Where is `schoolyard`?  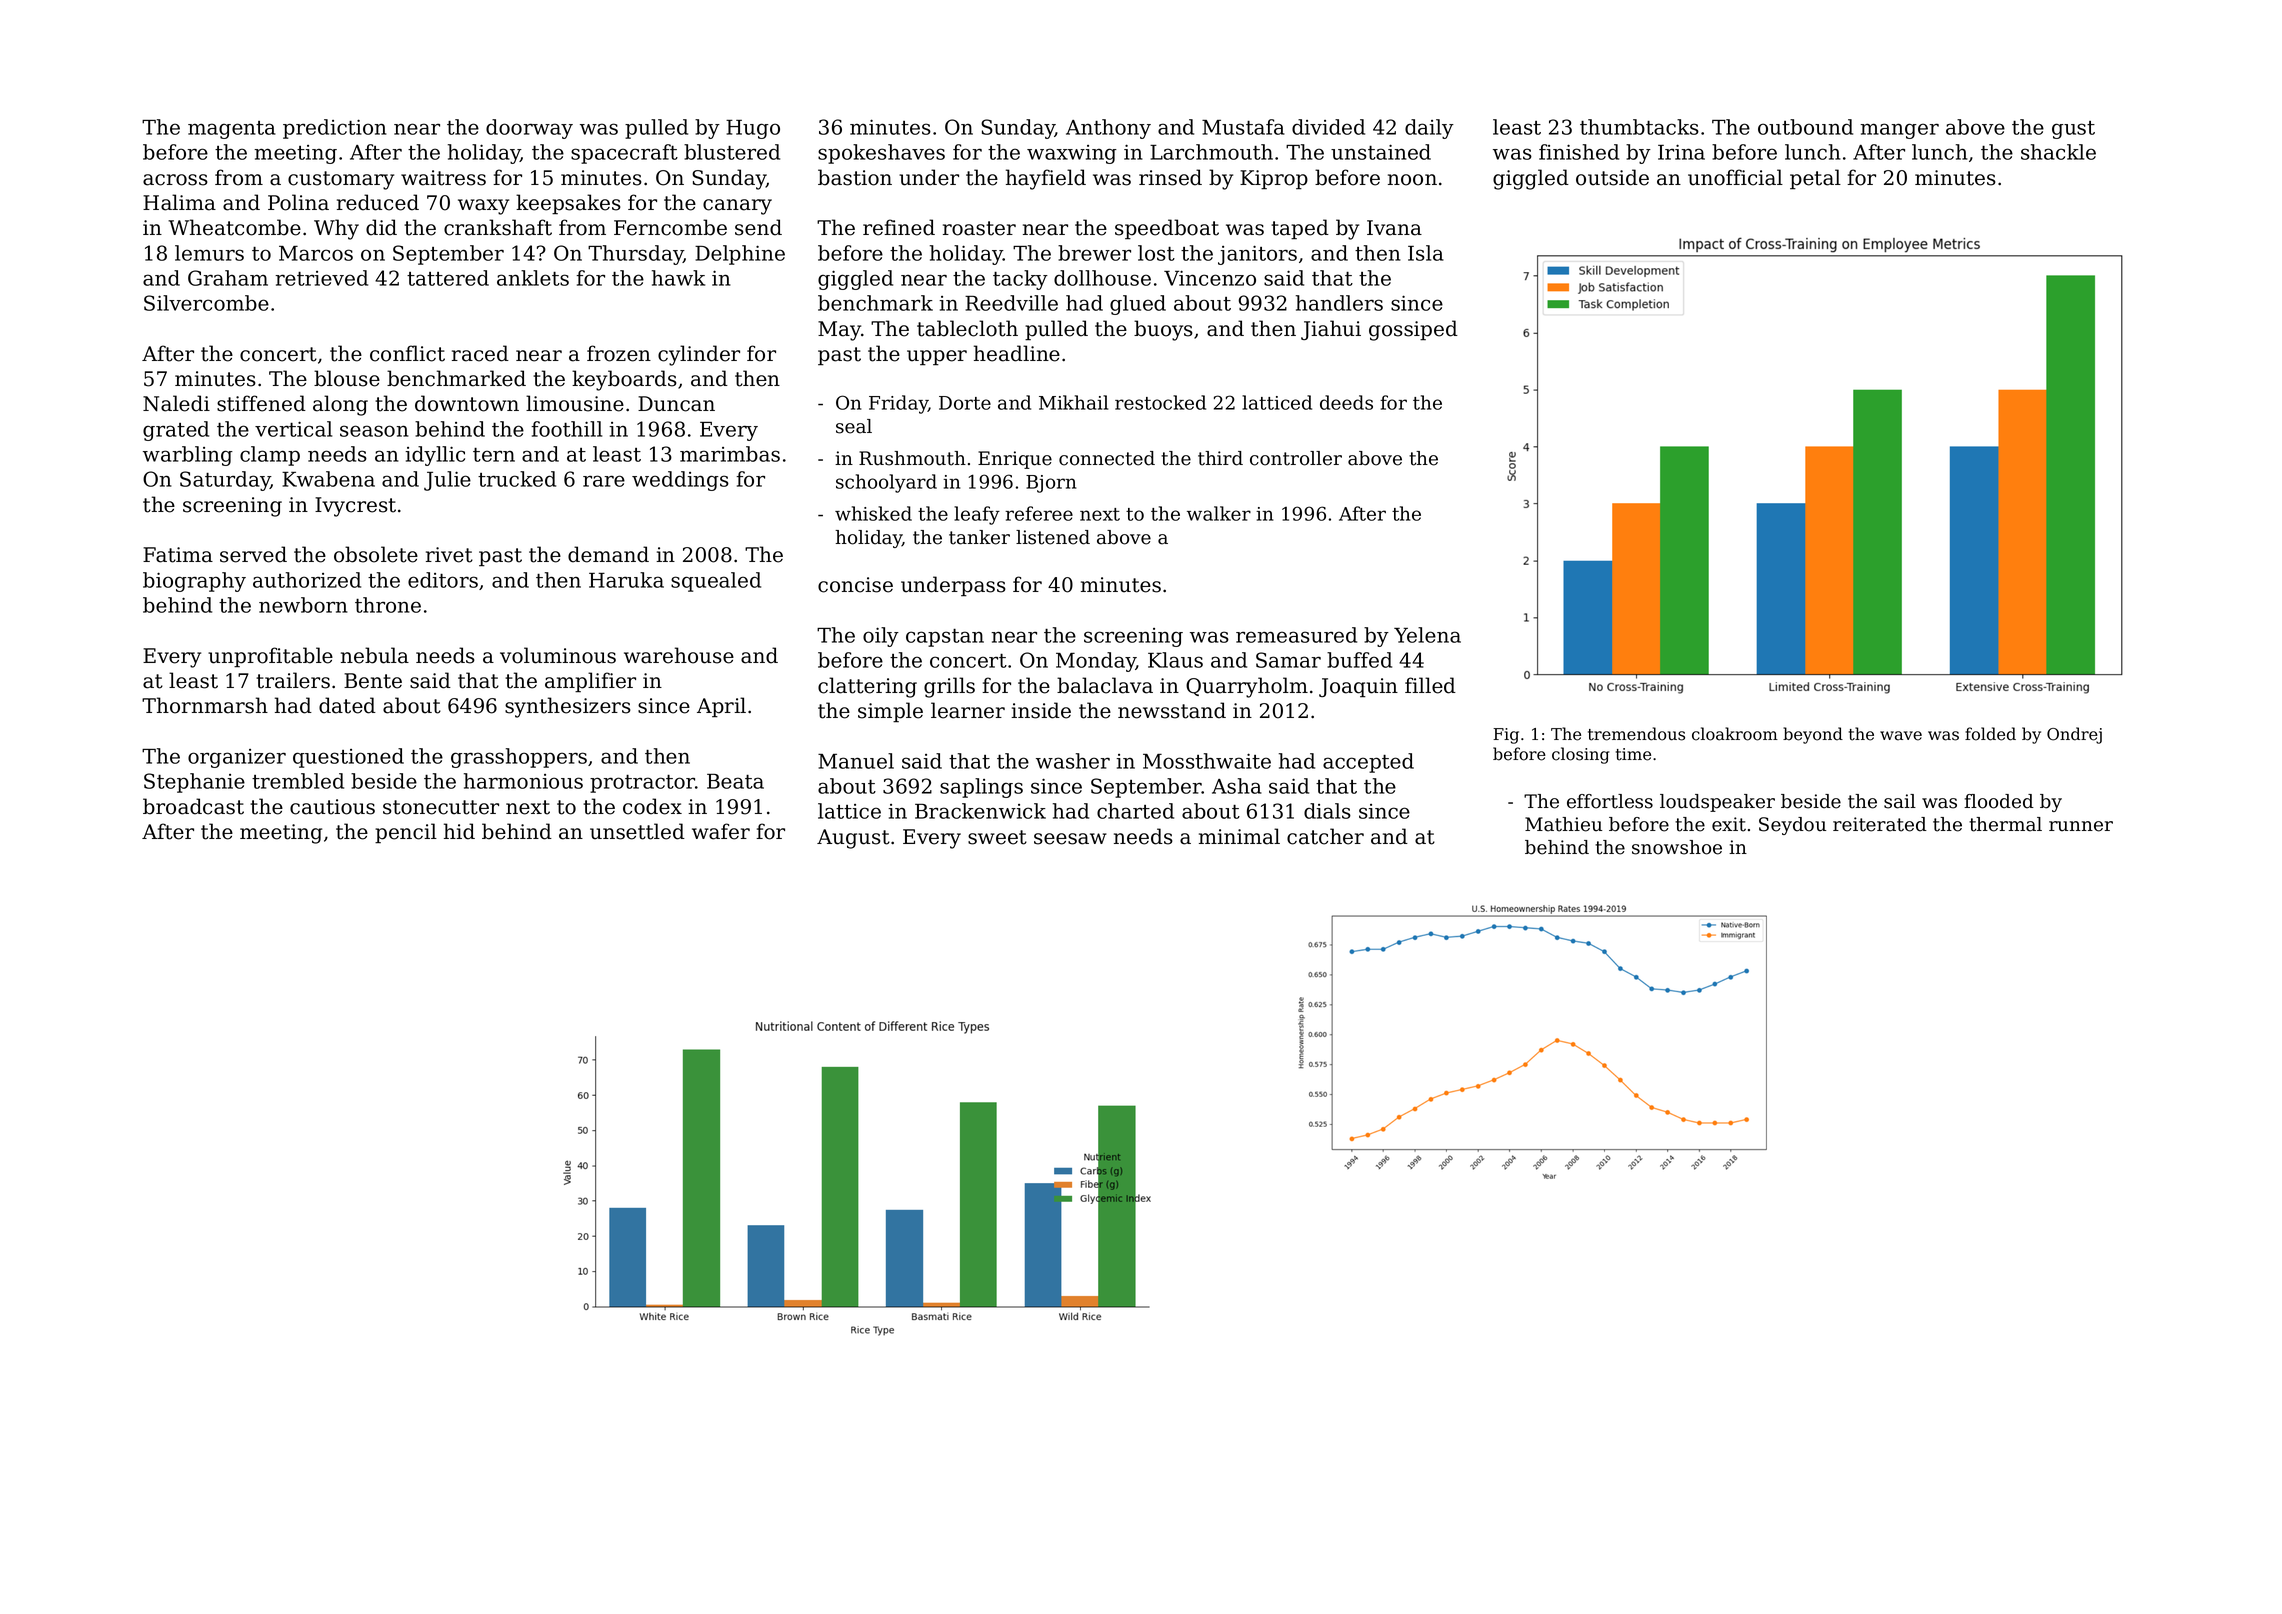 schoolyard is located at coordinates (886, 483).
